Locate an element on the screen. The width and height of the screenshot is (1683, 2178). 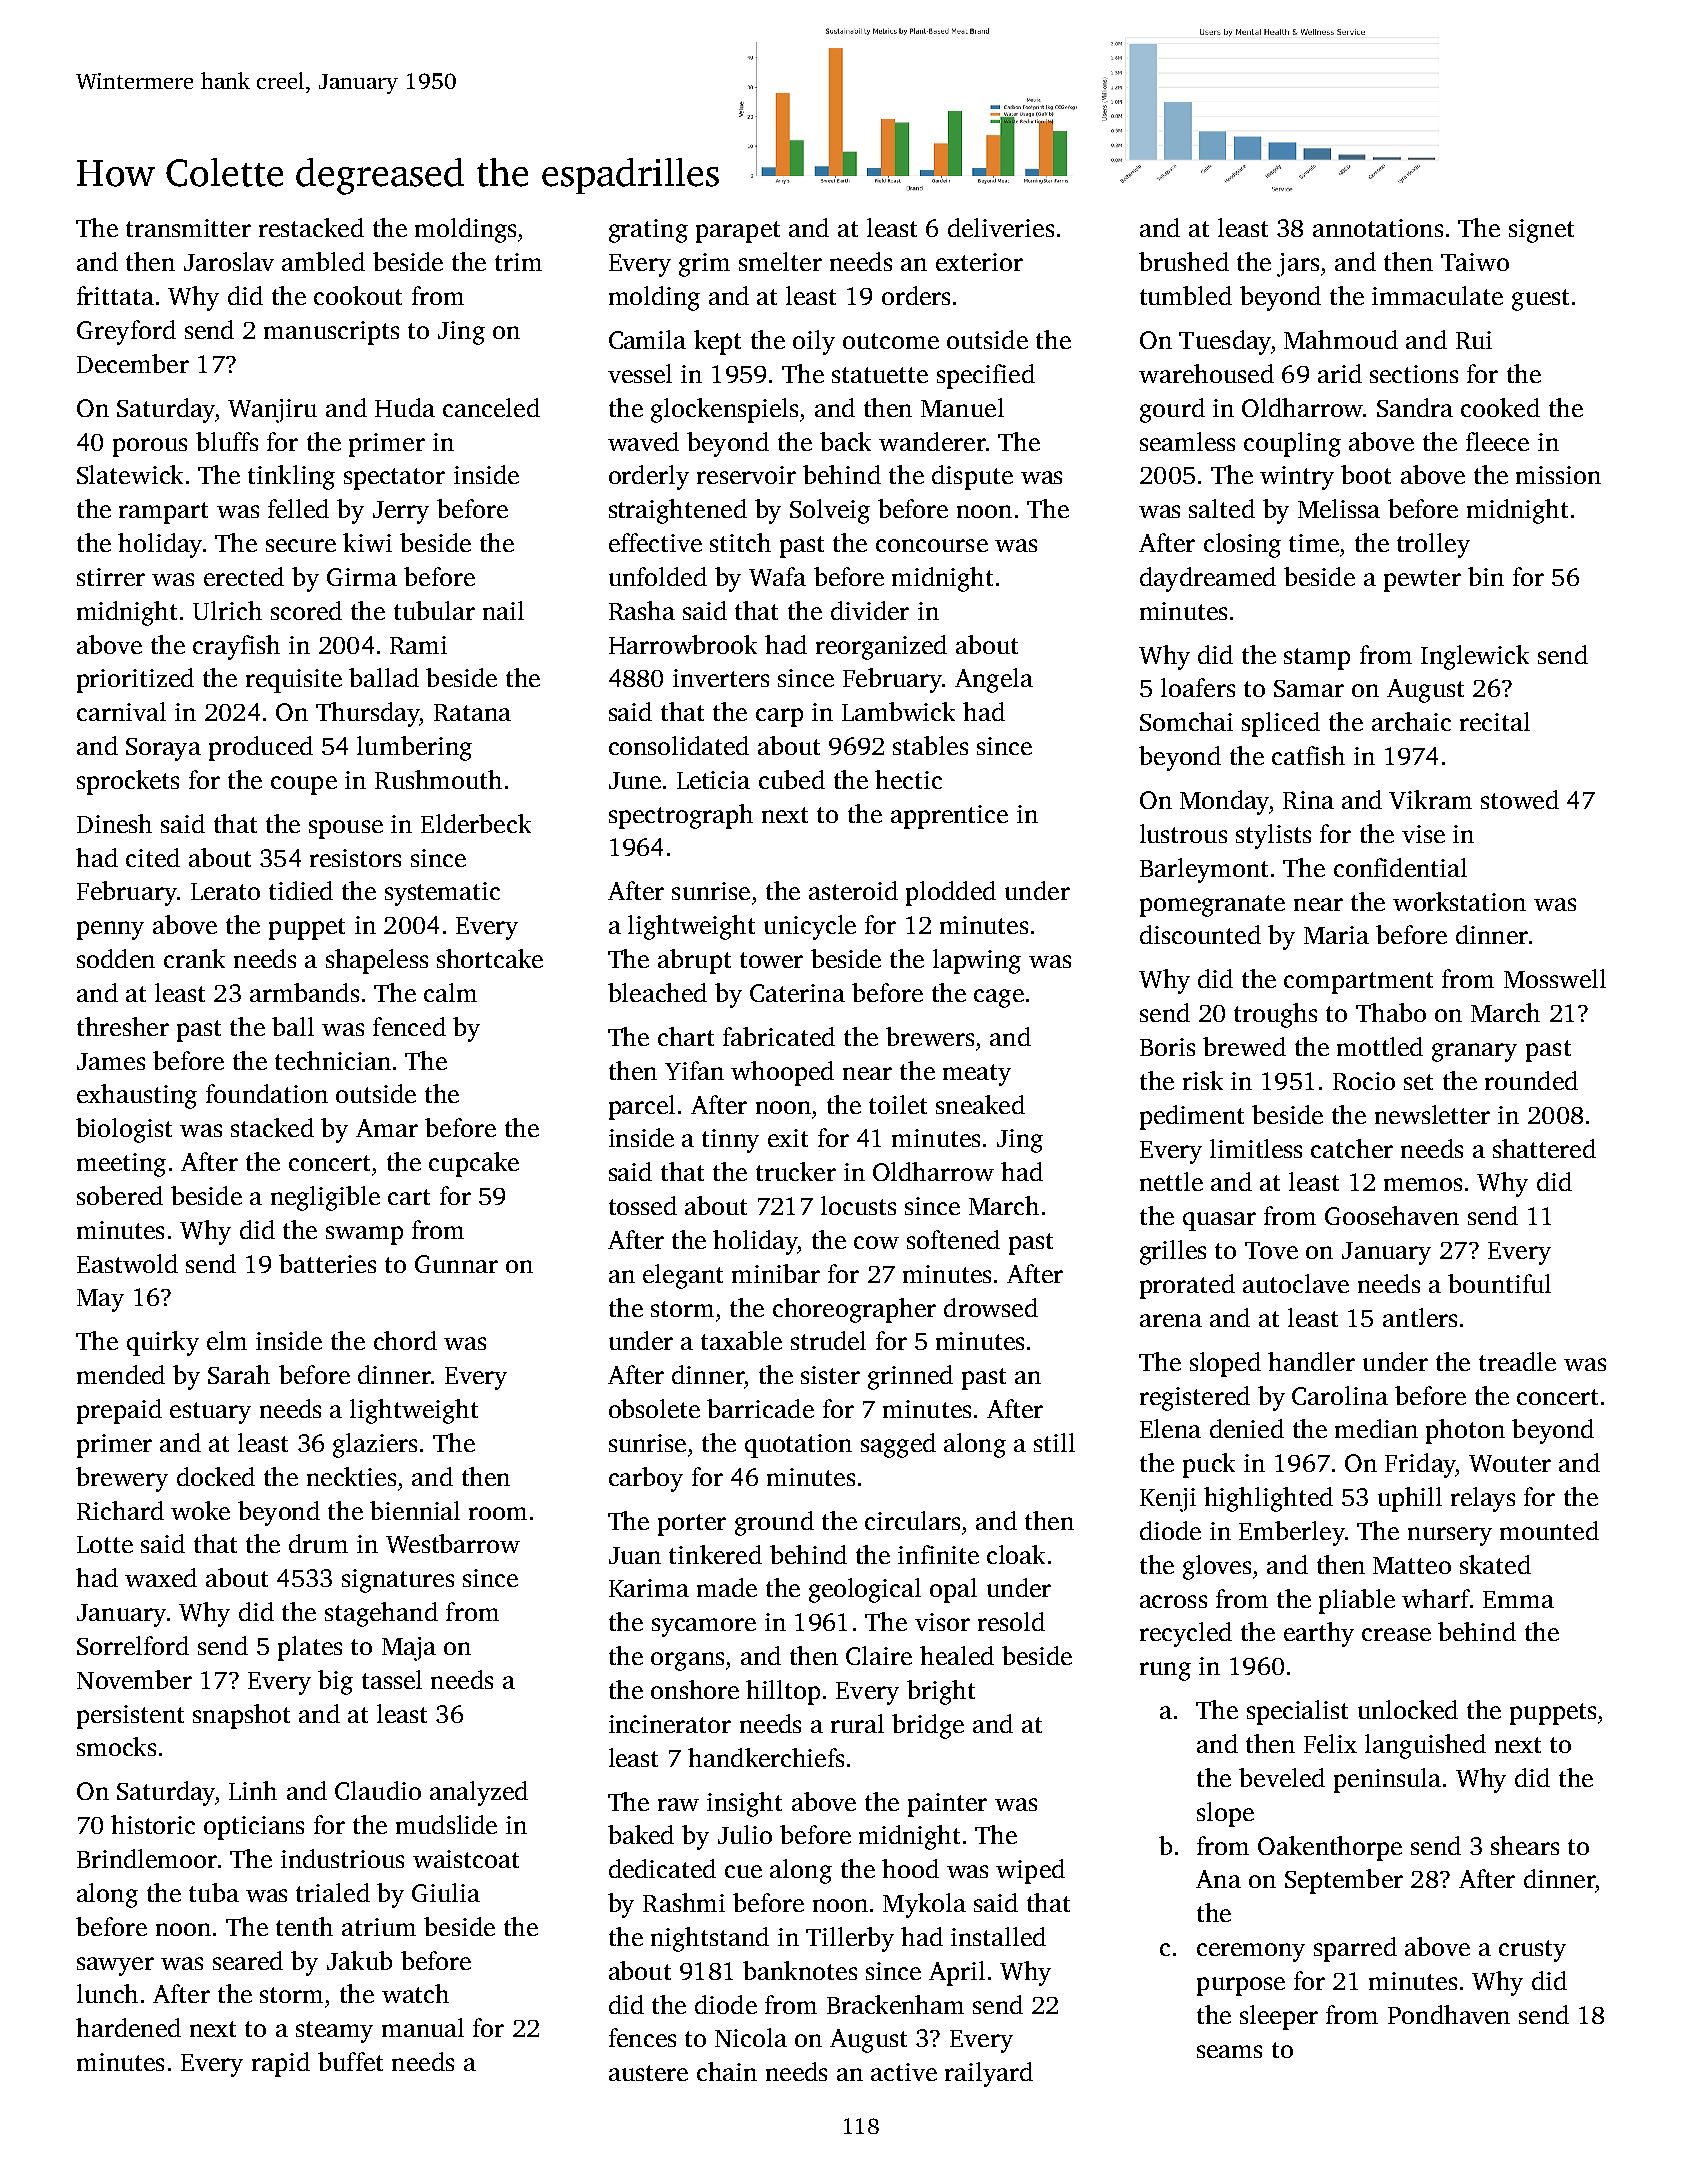
transmitter is located at coordinates (188, 228).
